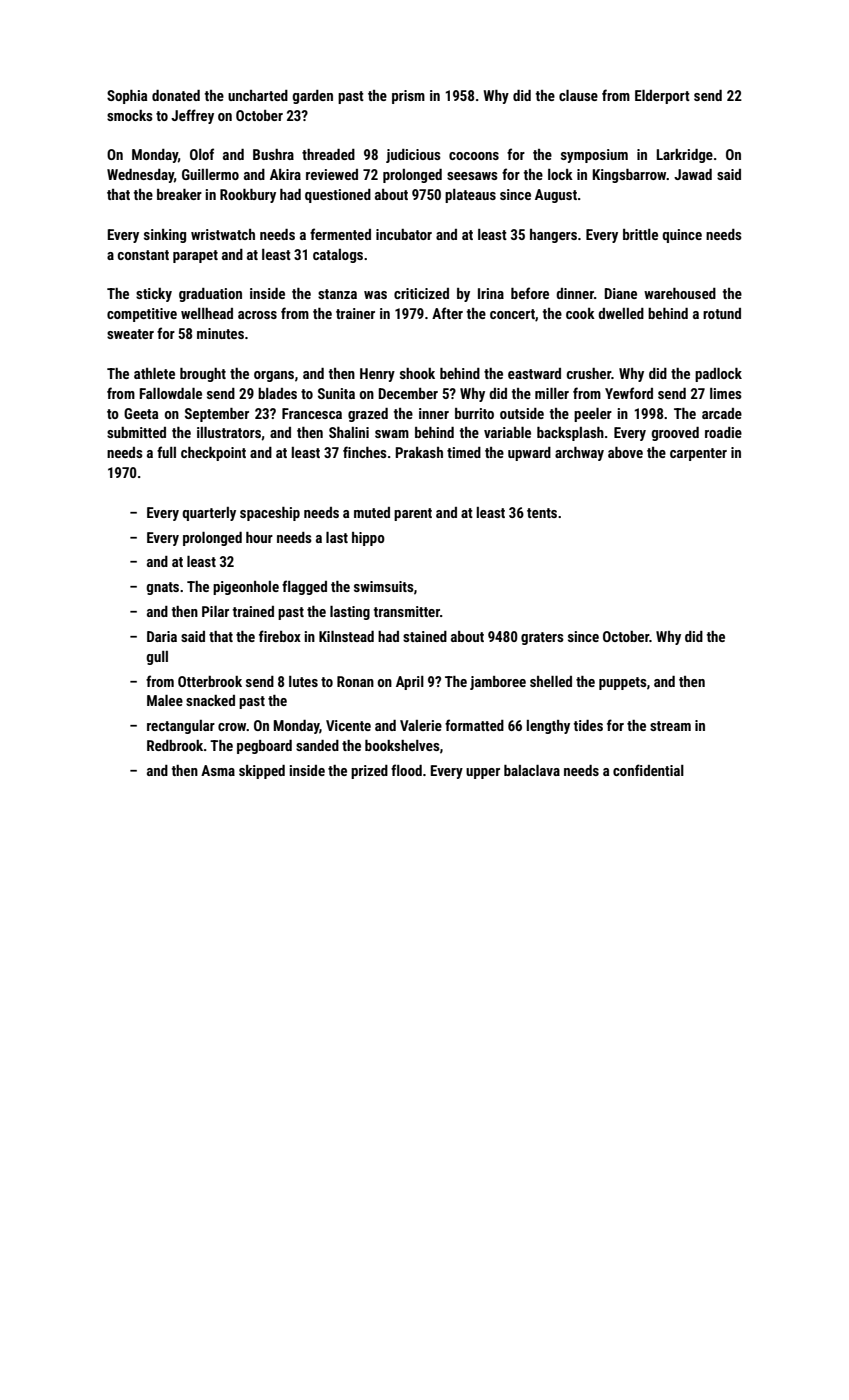  Describe the element at coordinates (384, 586) in the document. I see `swimsuits` at that location.
